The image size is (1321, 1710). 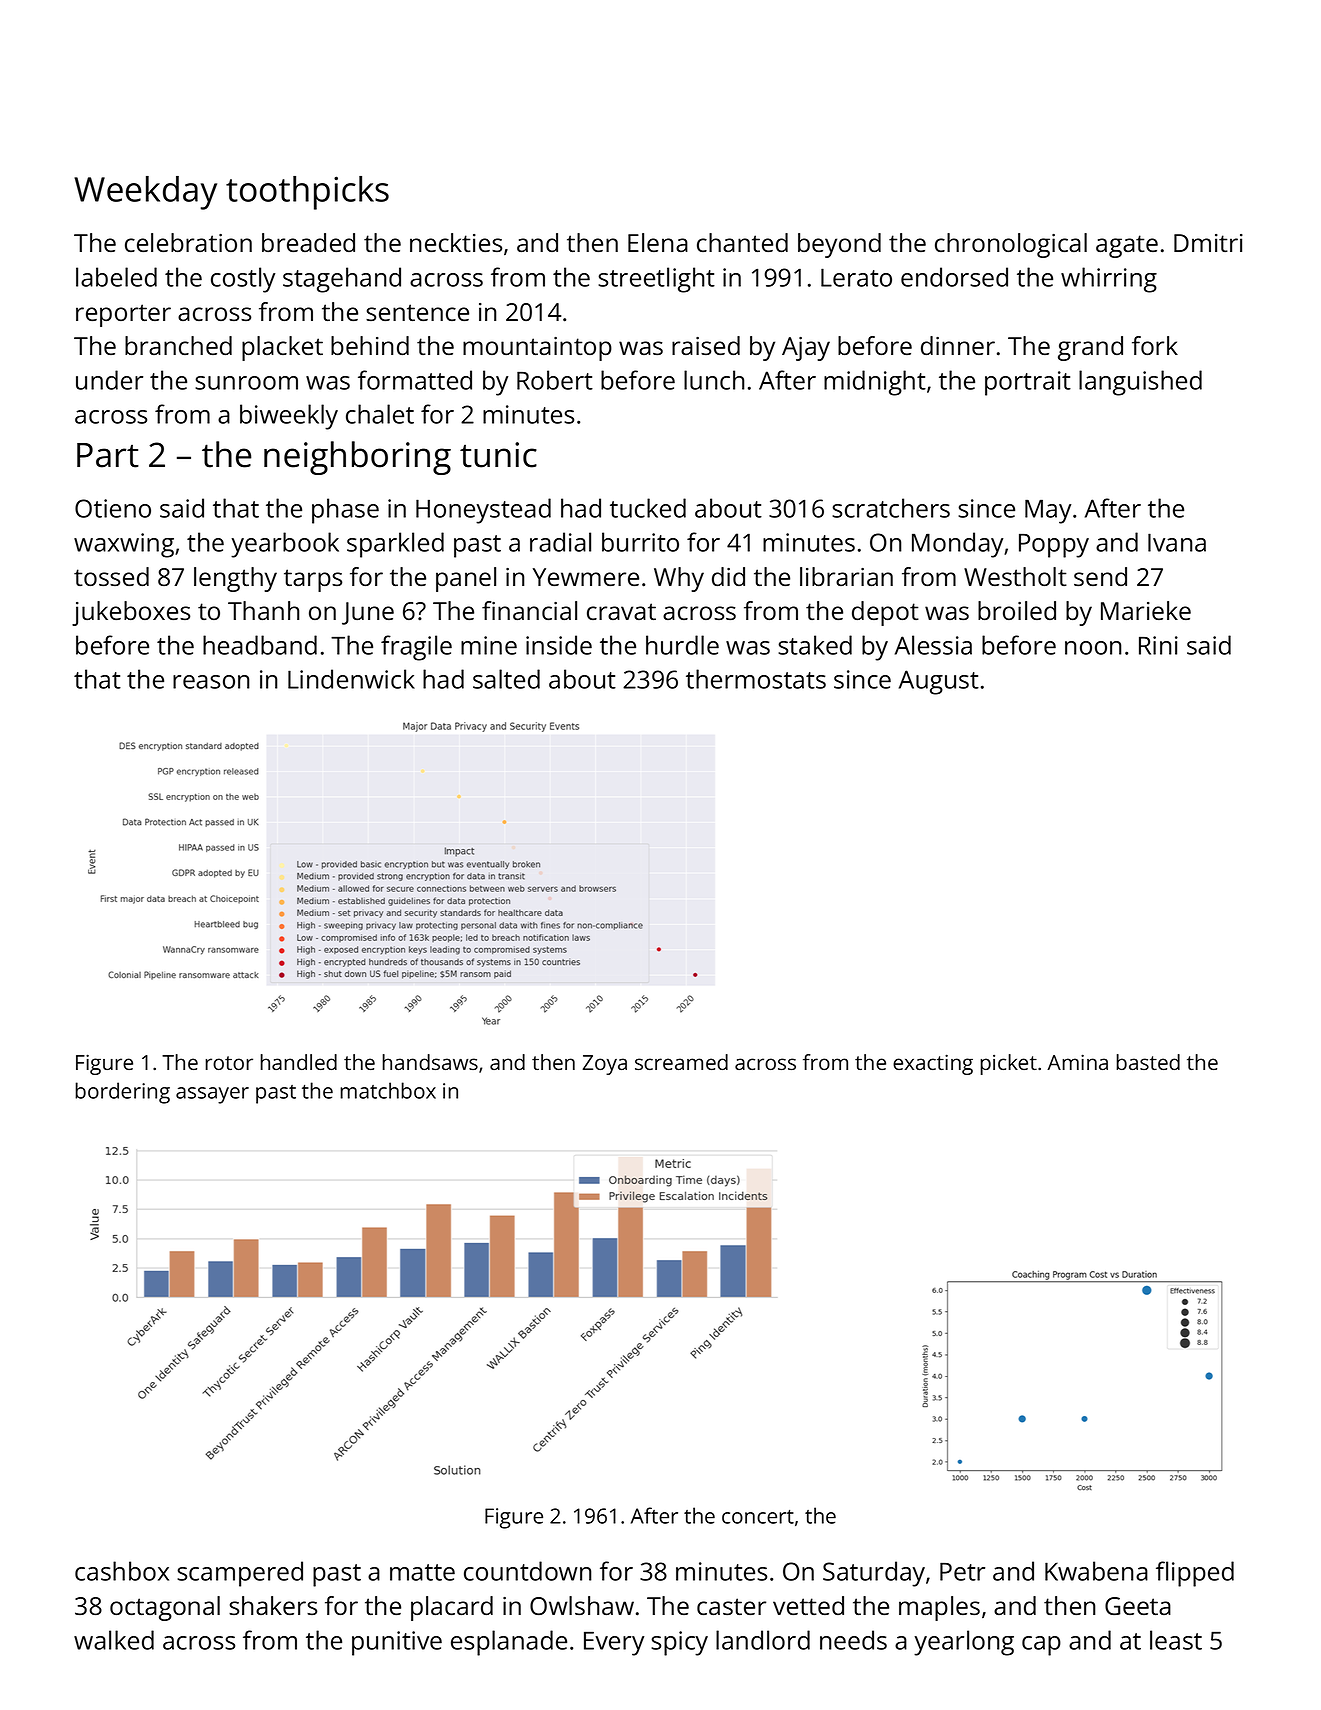 I want to click on handsaws, so click(x=430, y=1062).
